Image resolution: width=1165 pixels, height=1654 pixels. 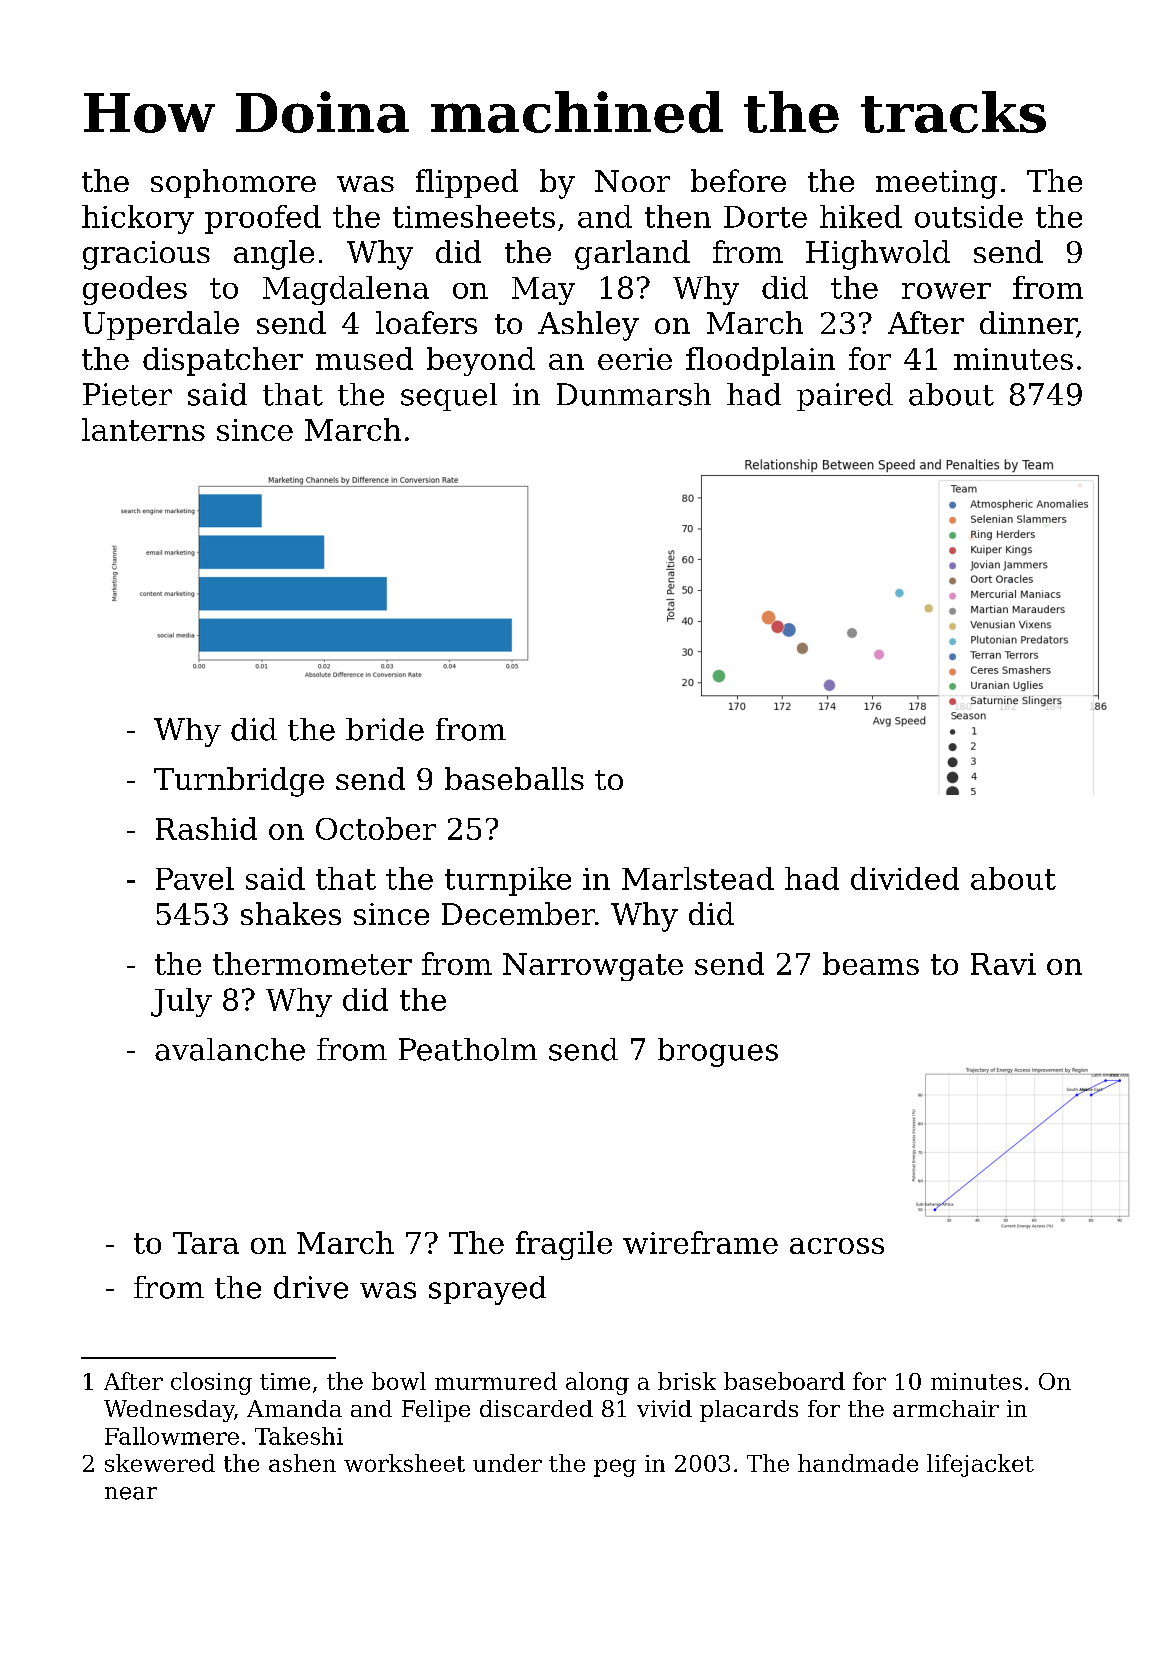 I want to click on baseballs, so click(x=514, y=778).
